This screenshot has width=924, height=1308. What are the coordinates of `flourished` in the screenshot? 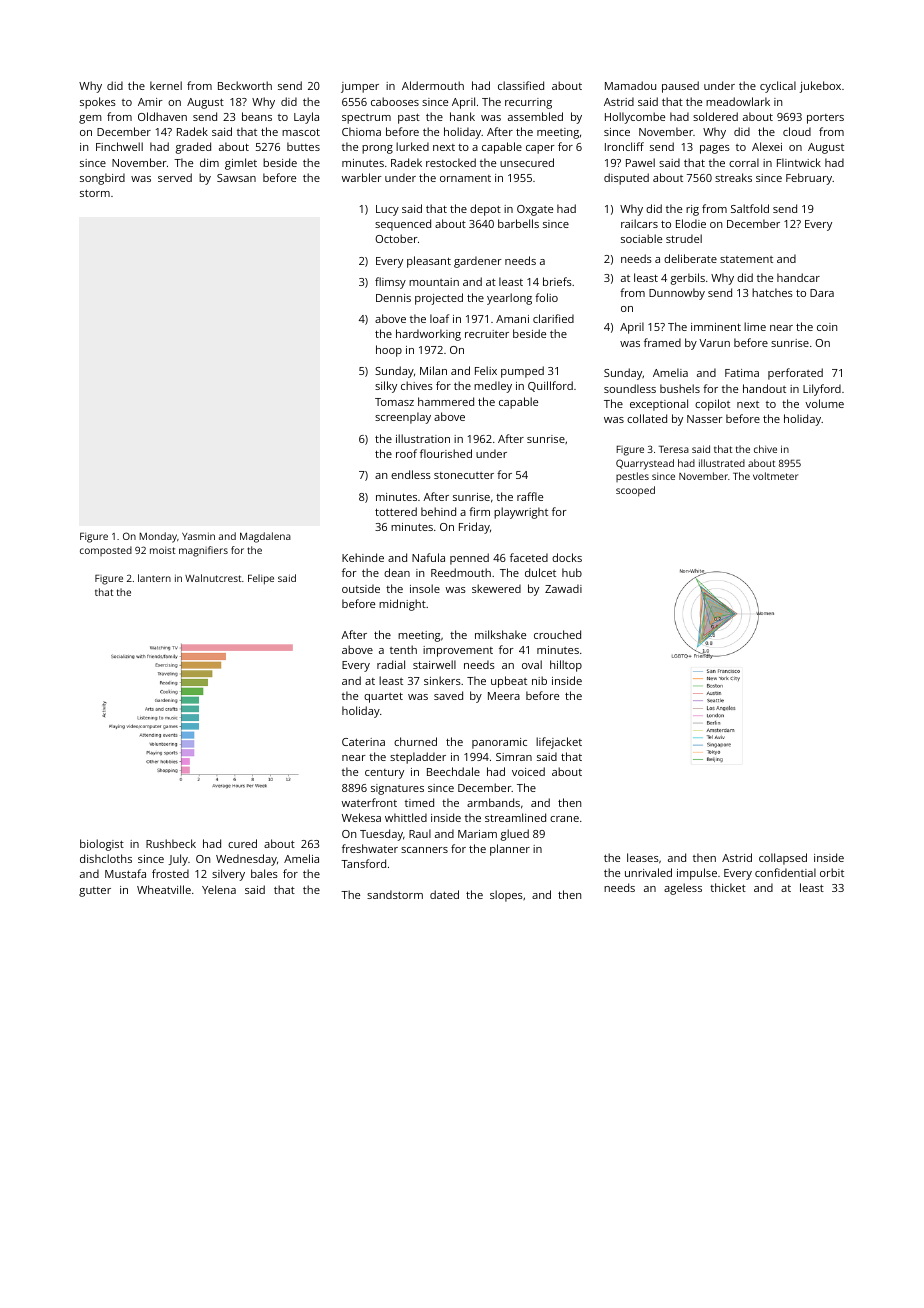 It's located at (446, 453).
